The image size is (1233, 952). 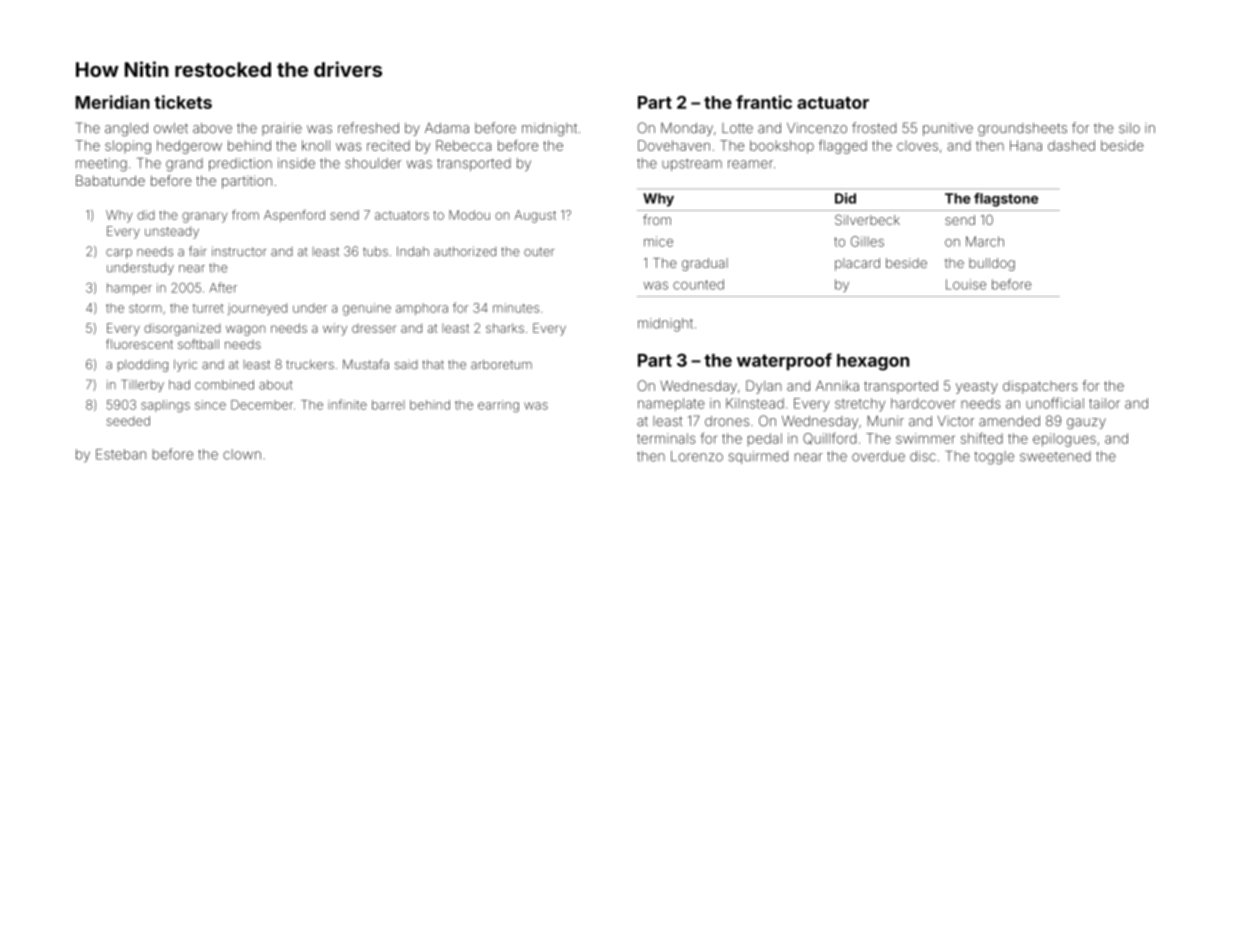 I want to click on groundsheets, so click(x=1022, y=129).
